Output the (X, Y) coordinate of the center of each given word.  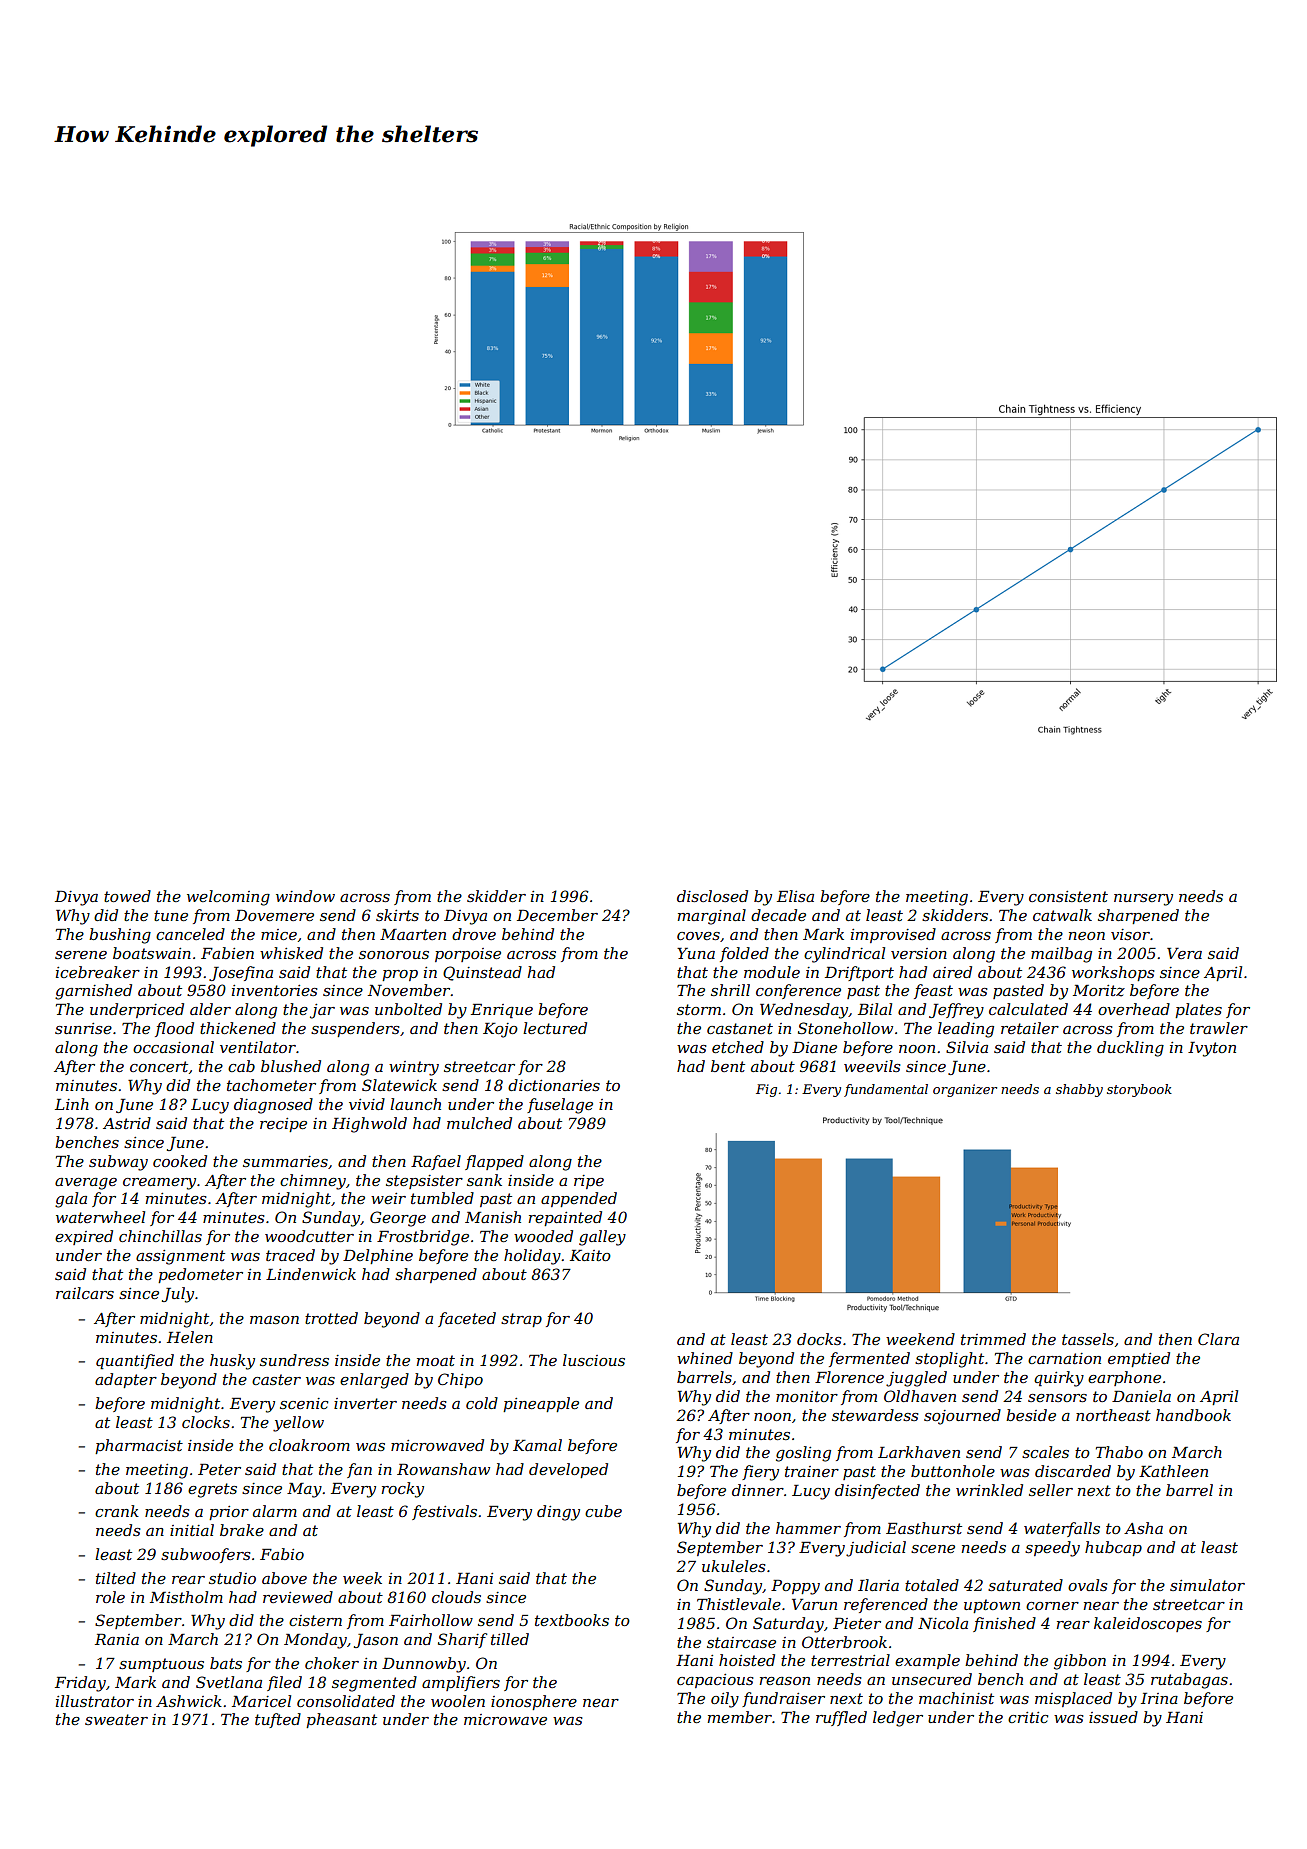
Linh (72, 1104)
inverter (365, 1403)
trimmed (993, 1339)
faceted (467, 1319)
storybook (1139, 1090)
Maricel (261, 1701)
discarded (1073, 1471)
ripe (589, 1182)
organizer (965, 1090)
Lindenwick (311, 1274)
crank (117, 1511)
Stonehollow (845, 1028)
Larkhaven (919, 1452)
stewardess (875, 1415)
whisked (291, 953)
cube (603, 1511)
